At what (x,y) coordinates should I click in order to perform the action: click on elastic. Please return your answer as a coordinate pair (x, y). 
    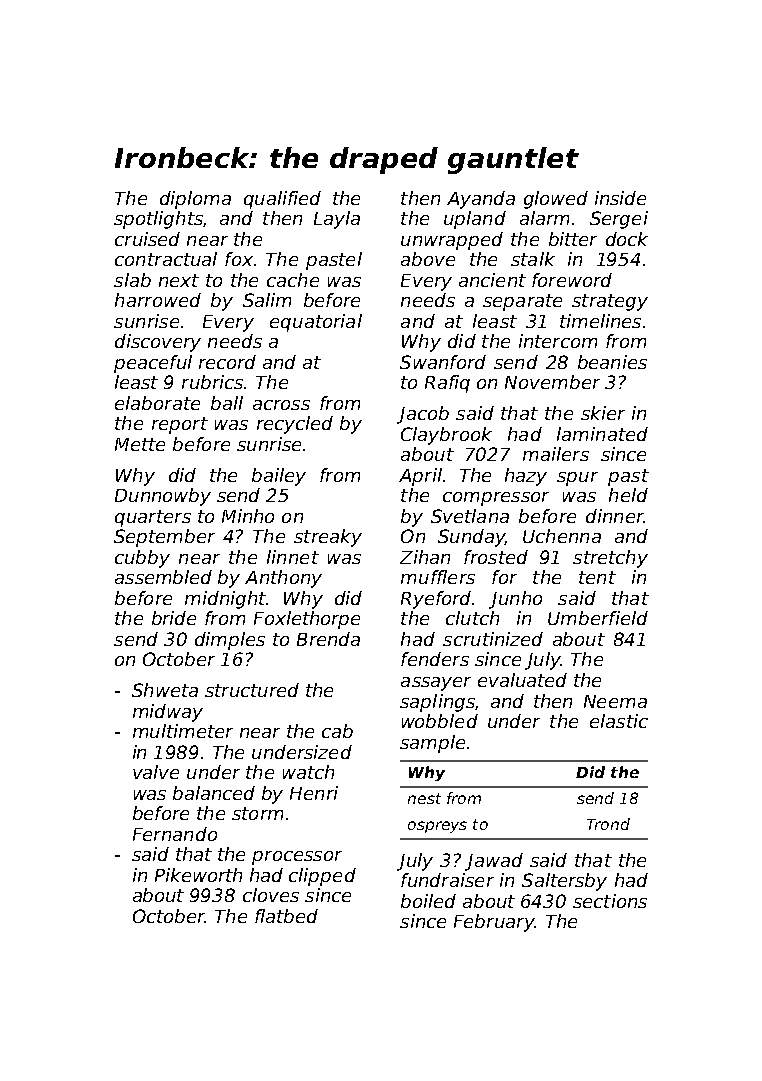
    Looking at the image, I should click on (619, 721).
